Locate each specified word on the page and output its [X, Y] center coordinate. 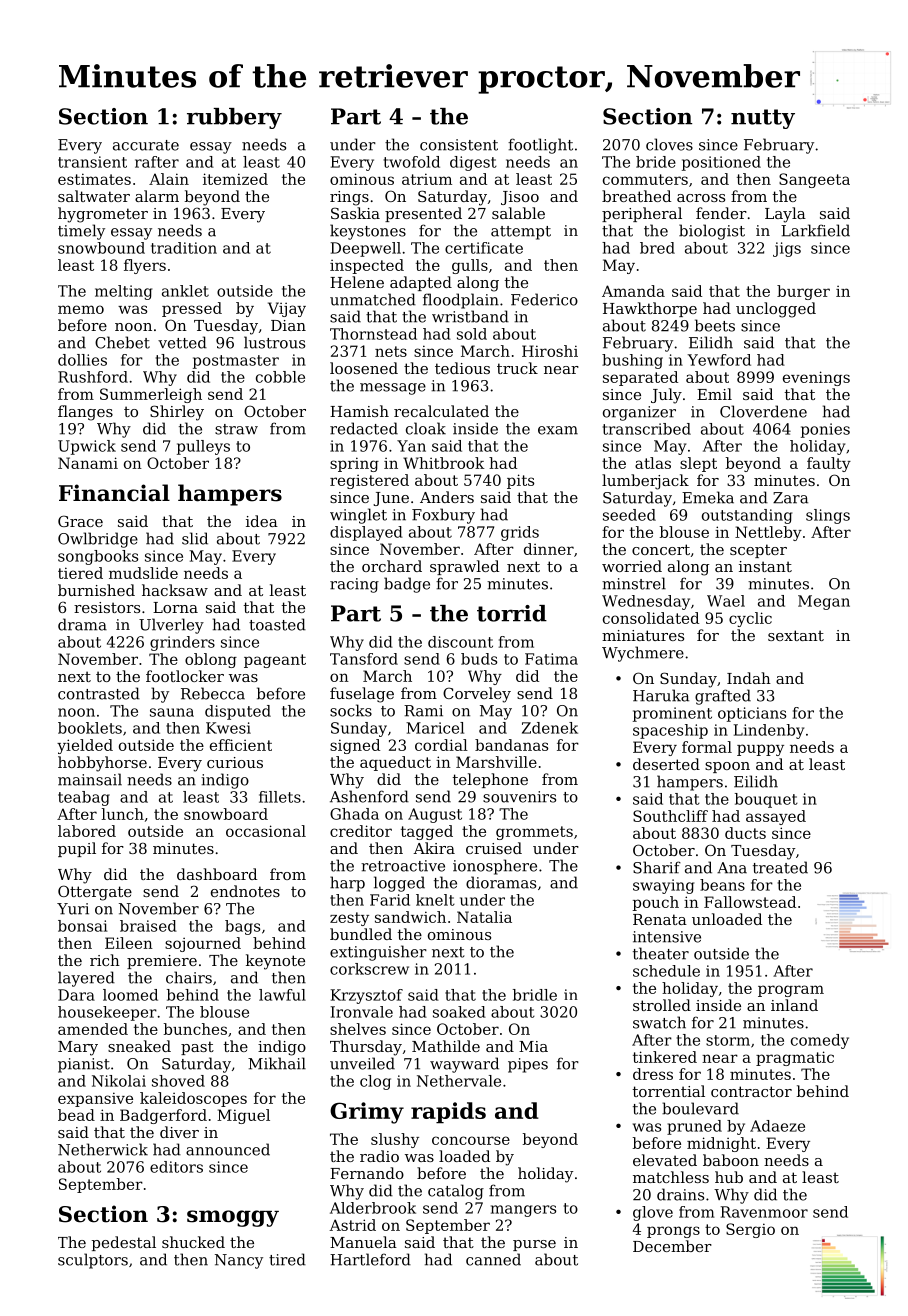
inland [794, 1005]
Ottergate [95, 893]
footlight [540, 146]
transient [92, 162]
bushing [632, 361]
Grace [80, 521]
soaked [459, 1012]
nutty [763, 119]
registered [369, 481]
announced [228, 1149]
